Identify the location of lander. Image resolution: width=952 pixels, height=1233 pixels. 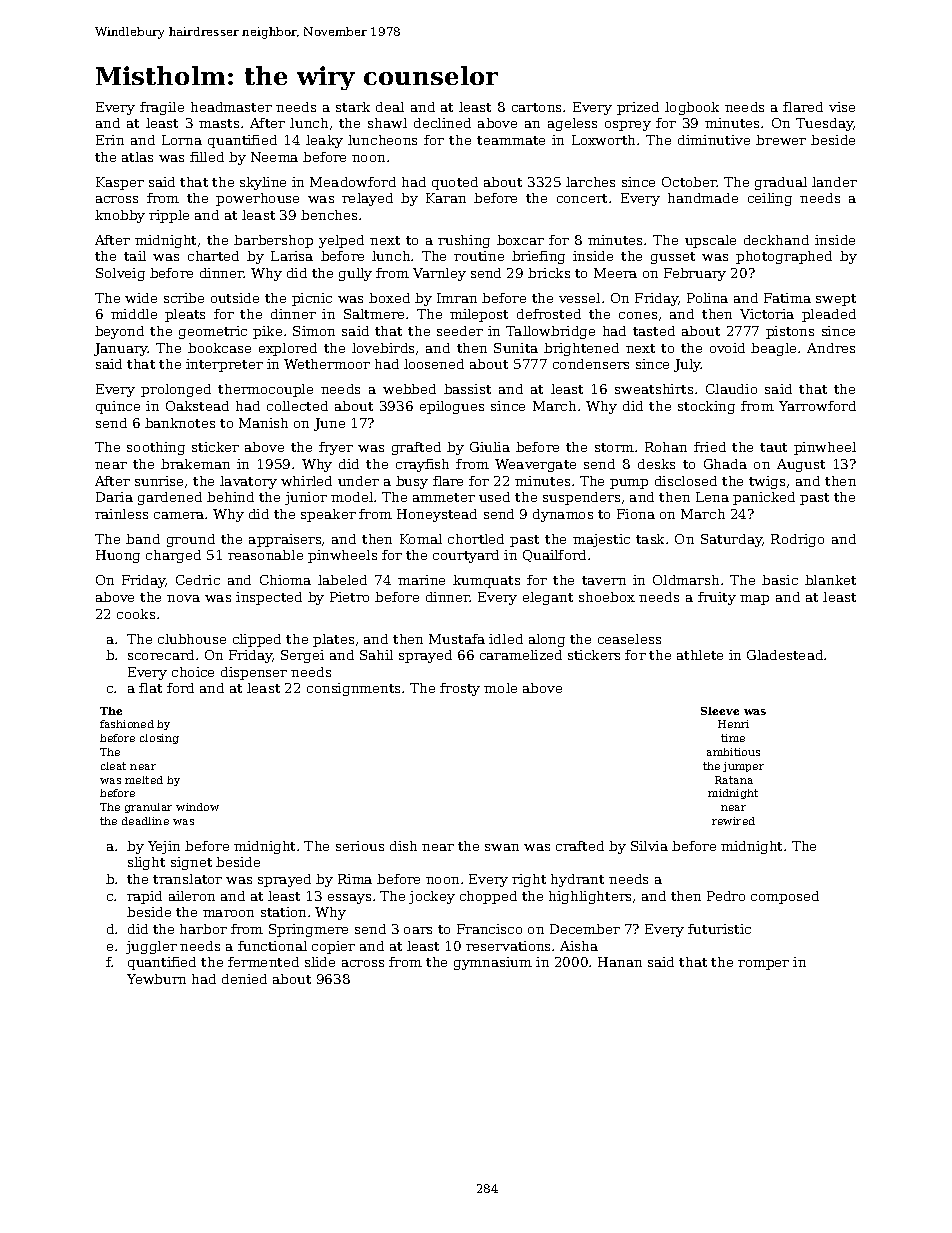
(834, 182).
